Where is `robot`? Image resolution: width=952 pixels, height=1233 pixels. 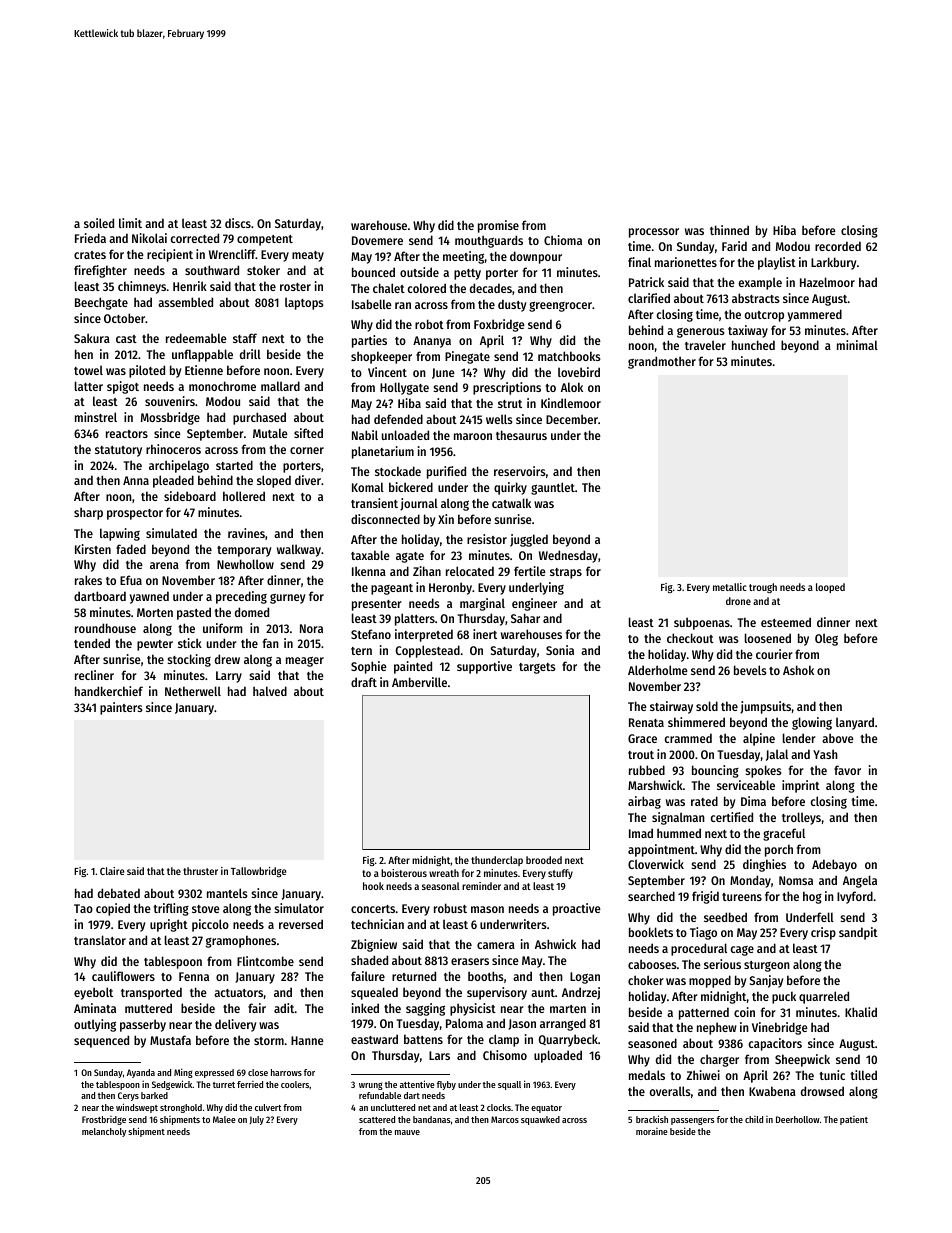
robot is located at coordinates (429, 324).
